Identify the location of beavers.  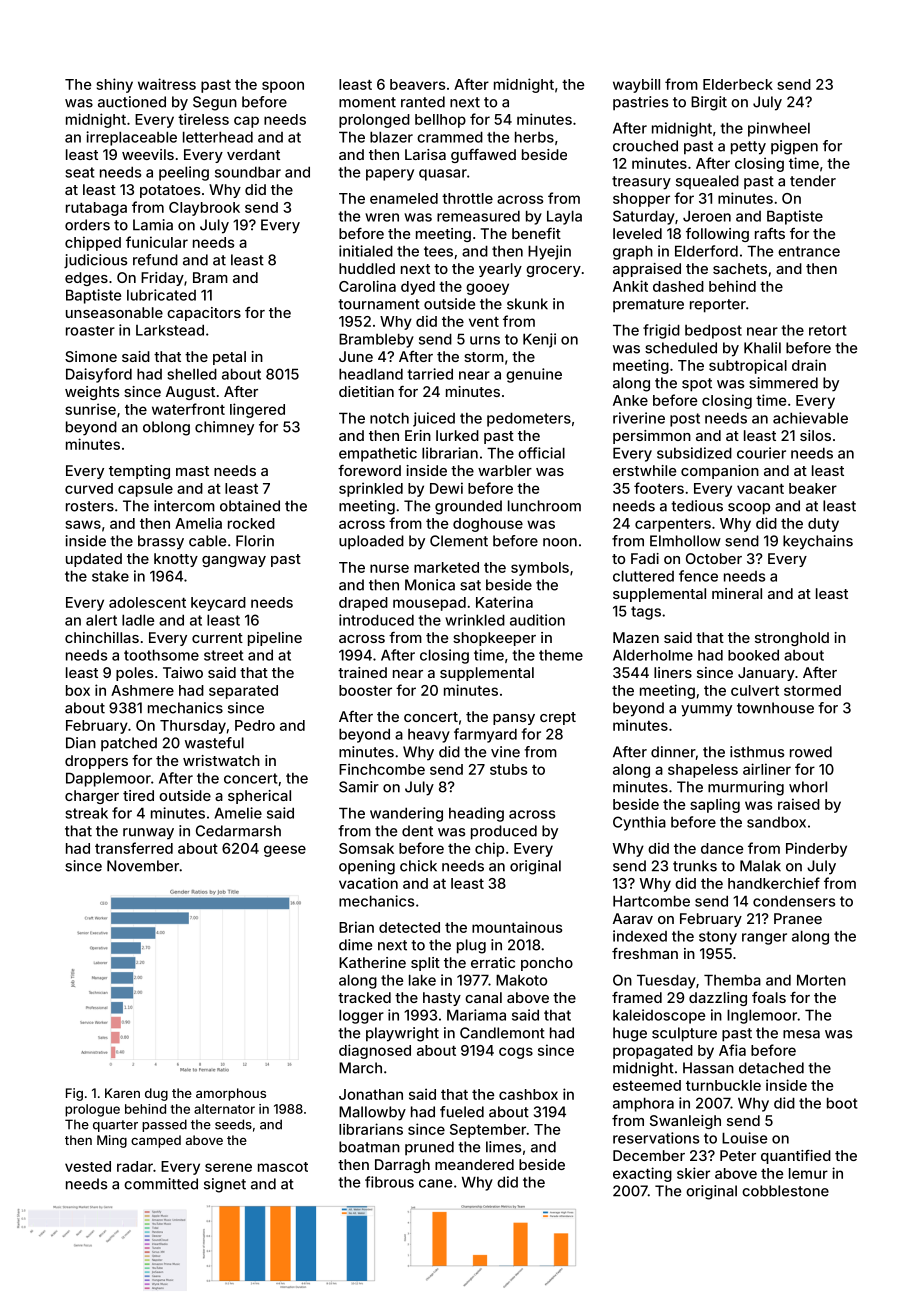
(418, 84).
